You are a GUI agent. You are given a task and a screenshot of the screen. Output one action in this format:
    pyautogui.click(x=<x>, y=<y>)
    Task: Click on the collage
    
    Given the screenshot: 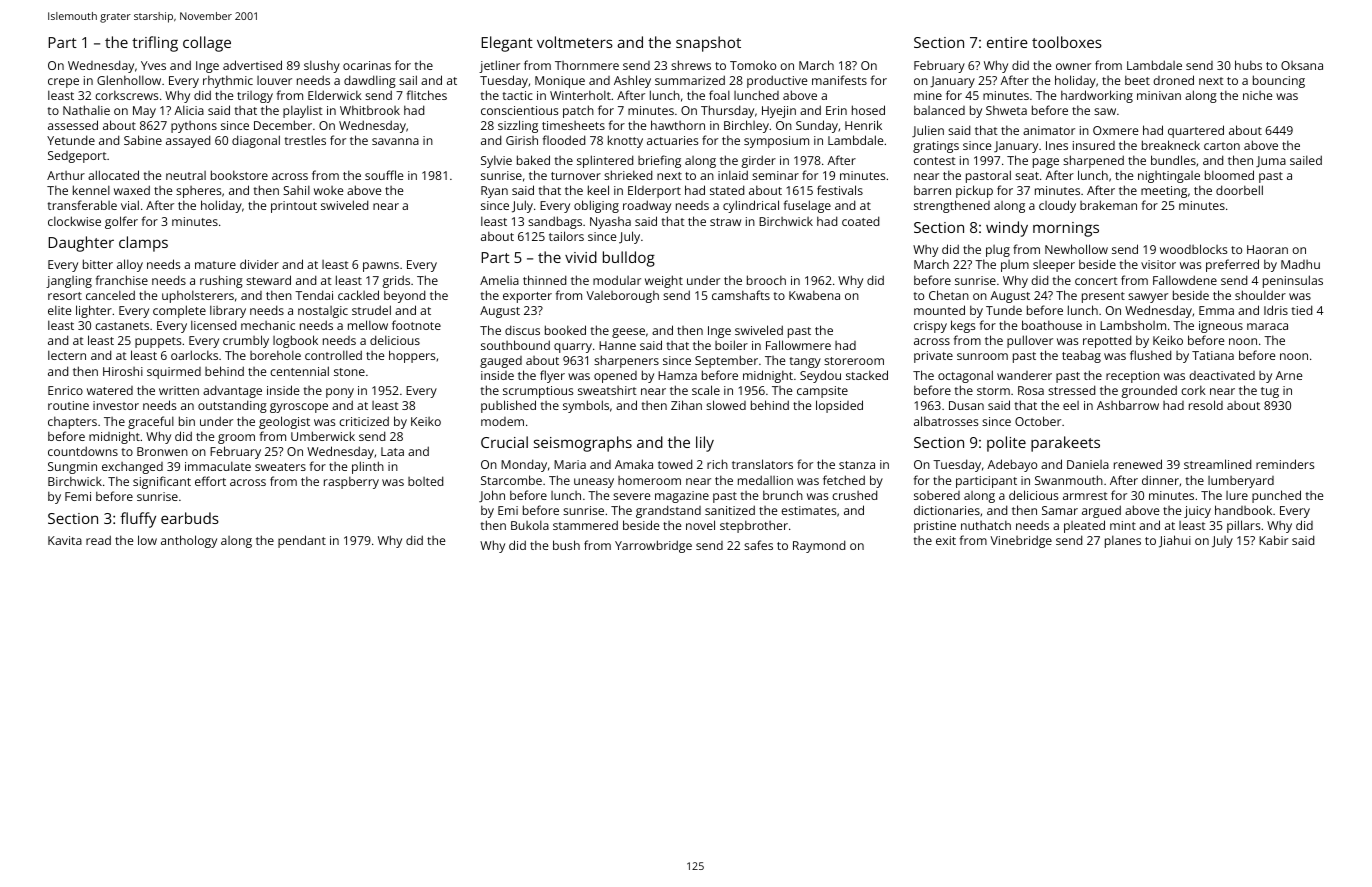 What is the action you would take?
    pyautogui.click(x=207, y=44)
